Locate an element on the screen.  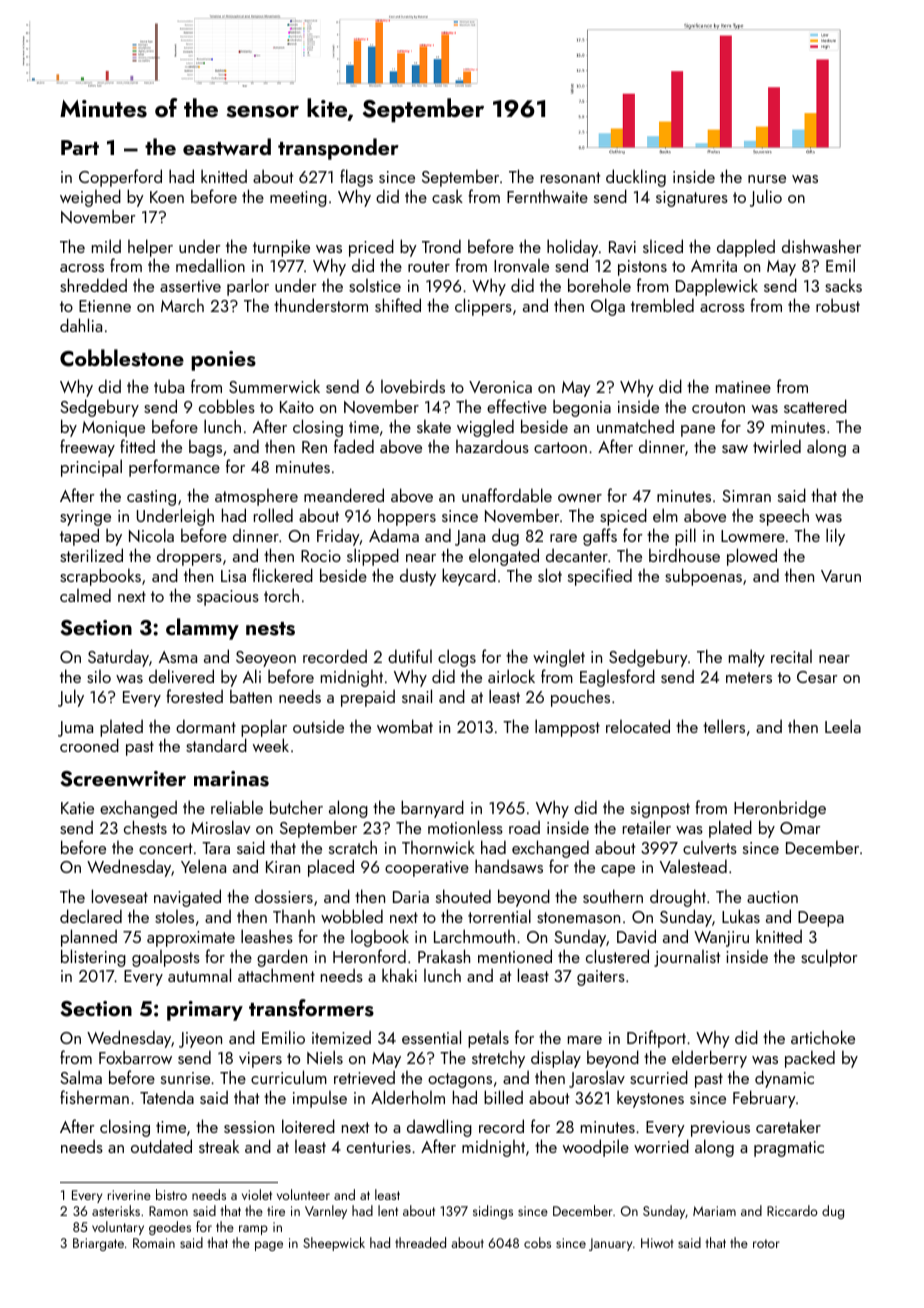
slot is located at coordinates (550, 575).
